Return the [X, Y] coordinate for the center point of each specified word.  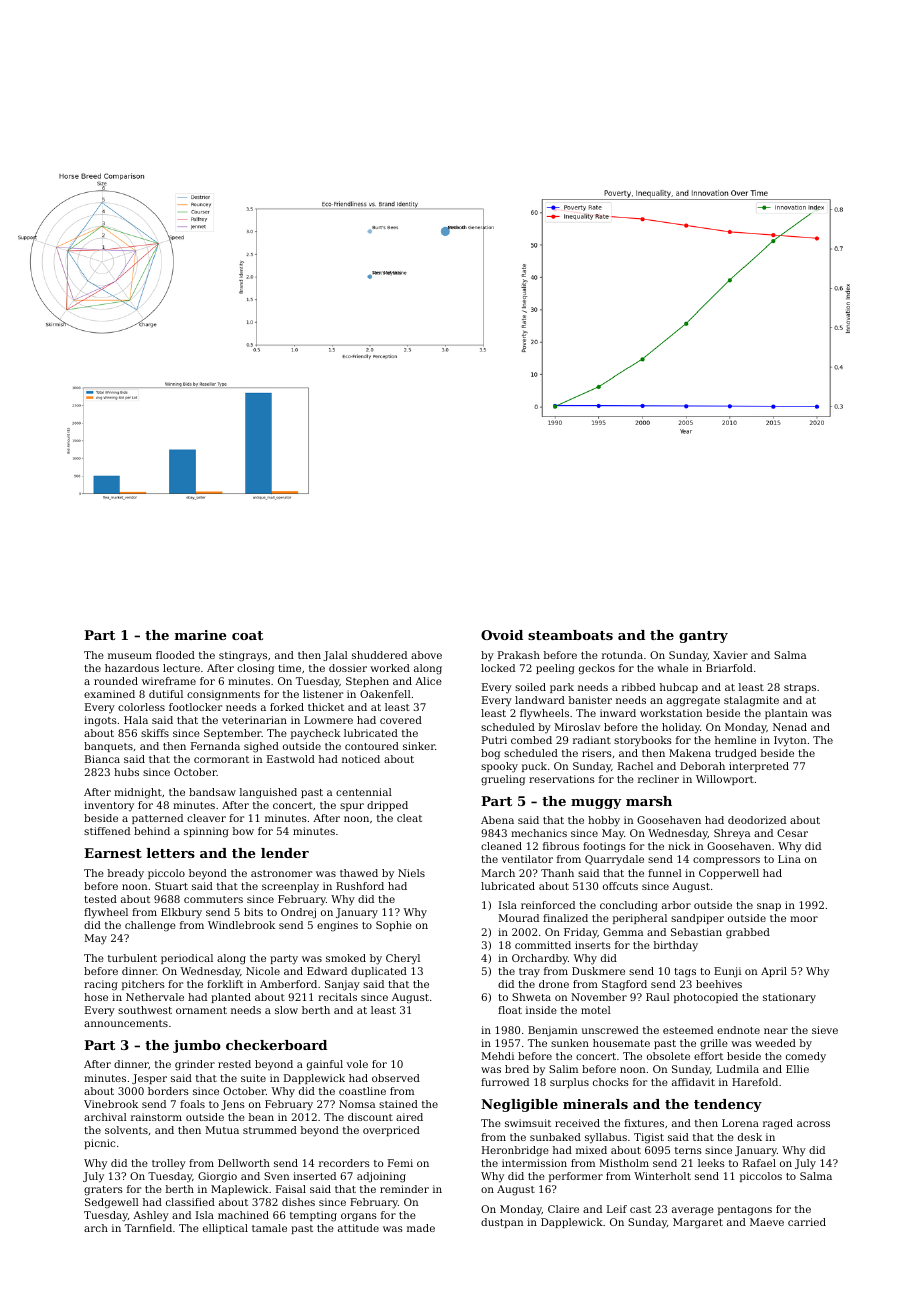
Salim [563, 1069]
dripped [387, 806]
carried [807, 1222]
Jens [233, 1105]
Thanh [557, 873]
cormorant [221, 759]
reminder [404, 1189]
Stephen [367, 682]
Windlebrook [241, 925]
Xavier [730, 655]
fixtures [644, 1123]
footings [604, 847]
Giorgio [217, 1177]
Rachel [635, 766]
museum [130, 656]
